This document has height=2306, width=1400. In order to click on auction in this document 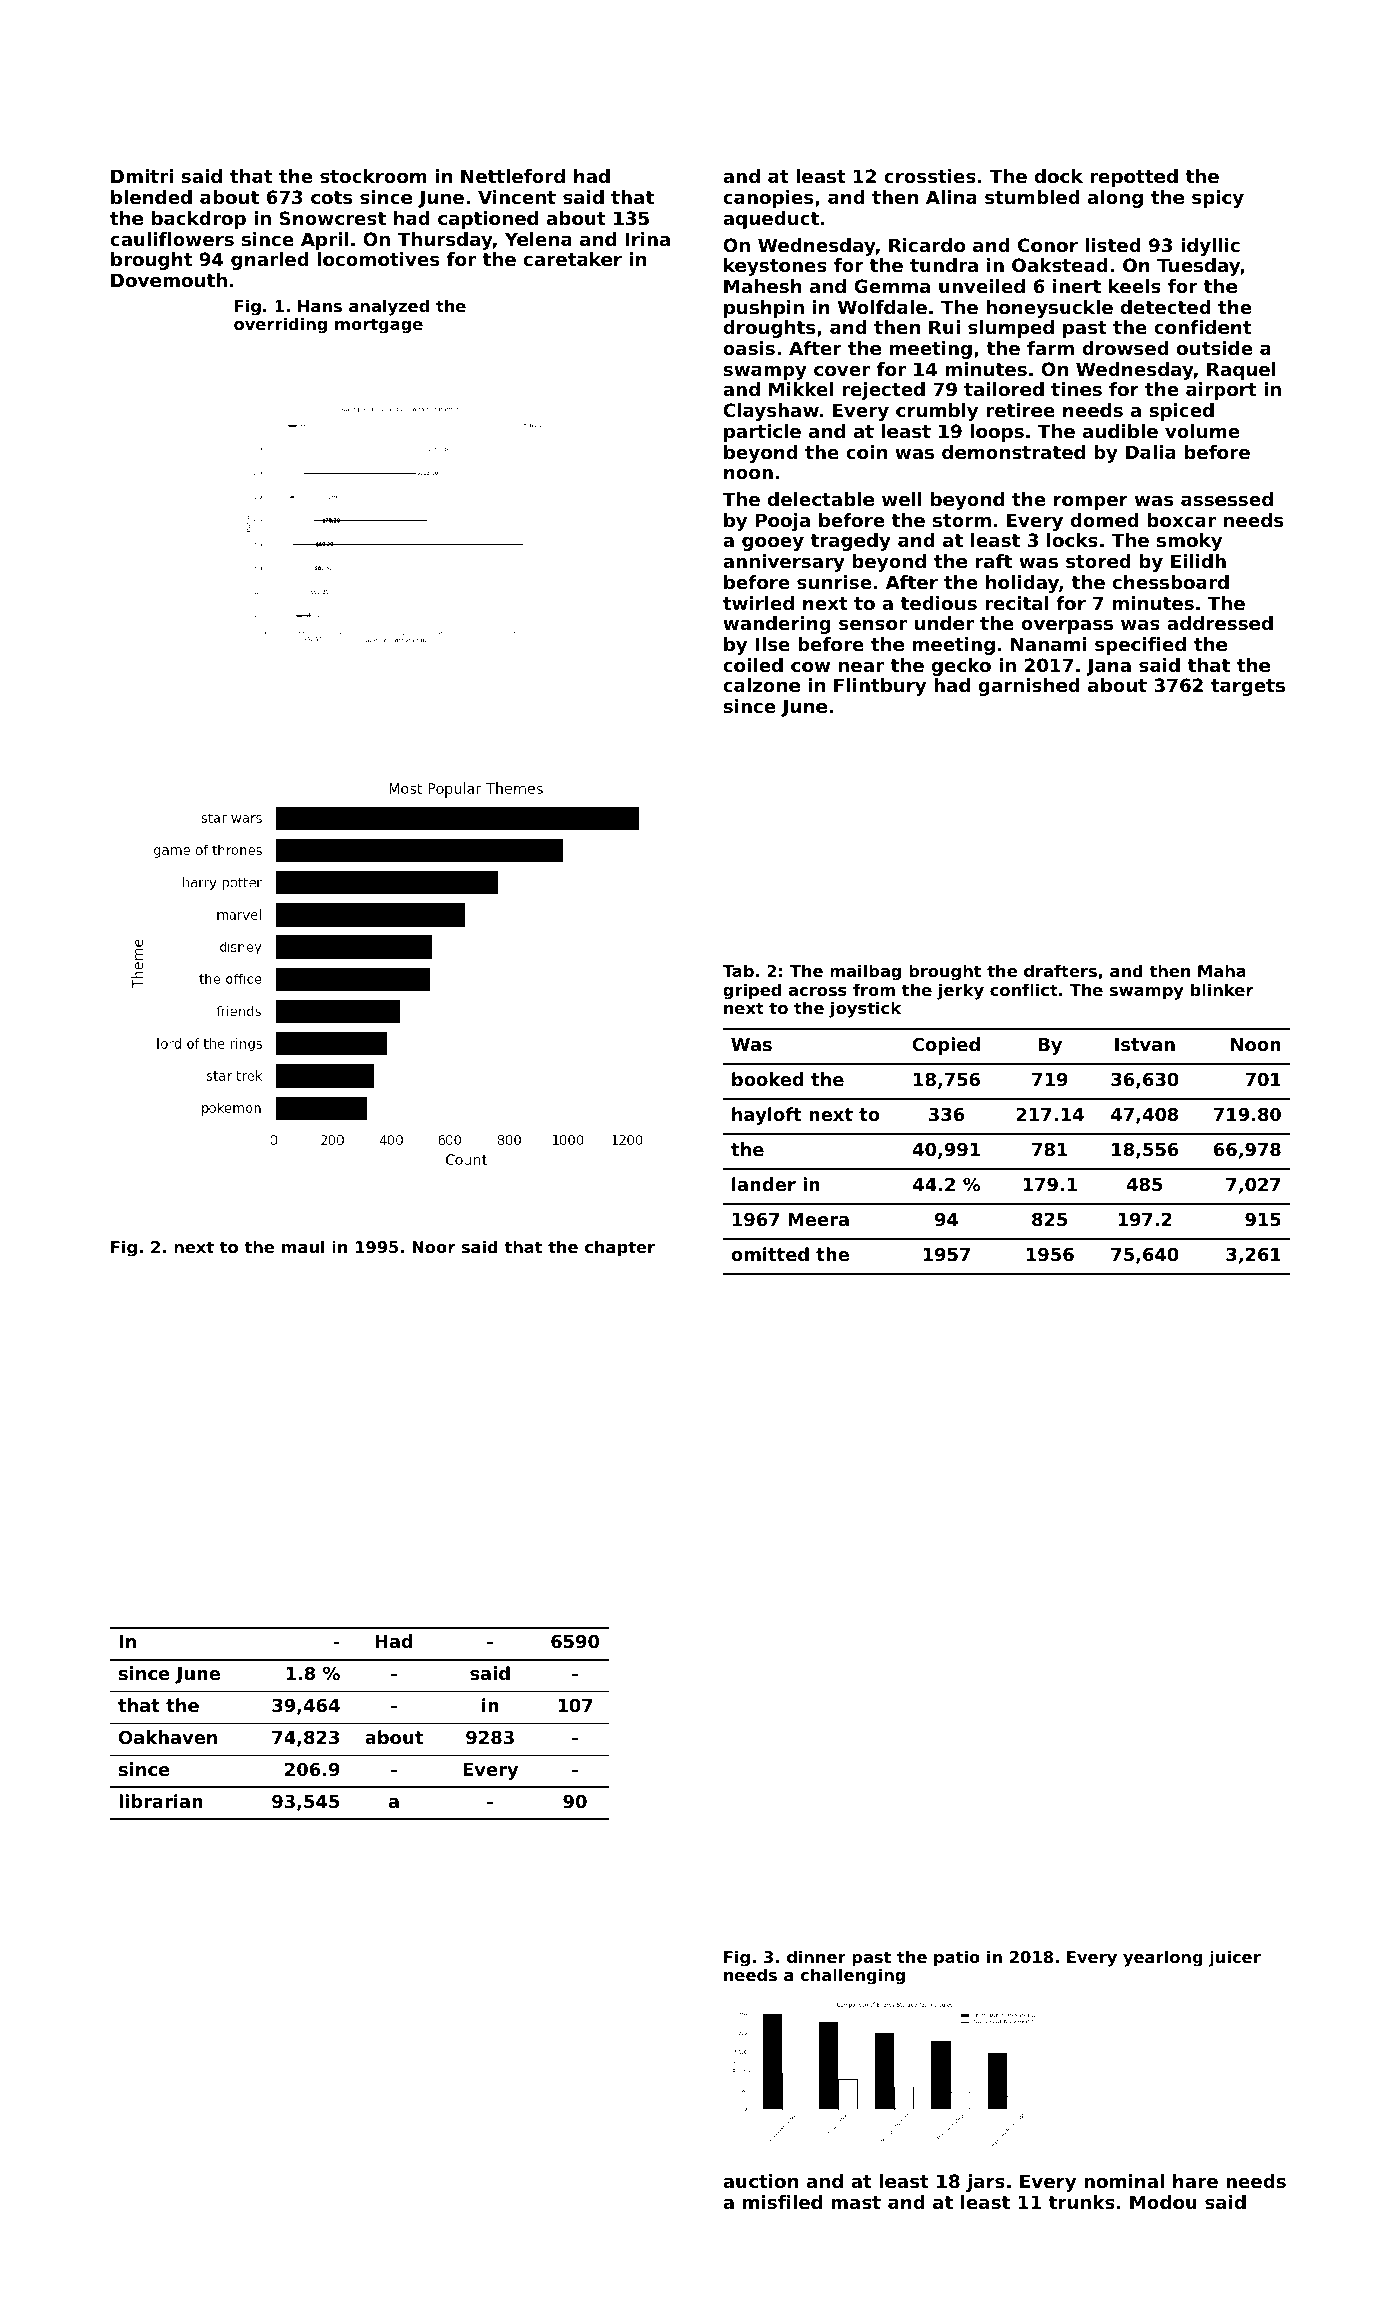, I will do `click(760, 2181)`.
